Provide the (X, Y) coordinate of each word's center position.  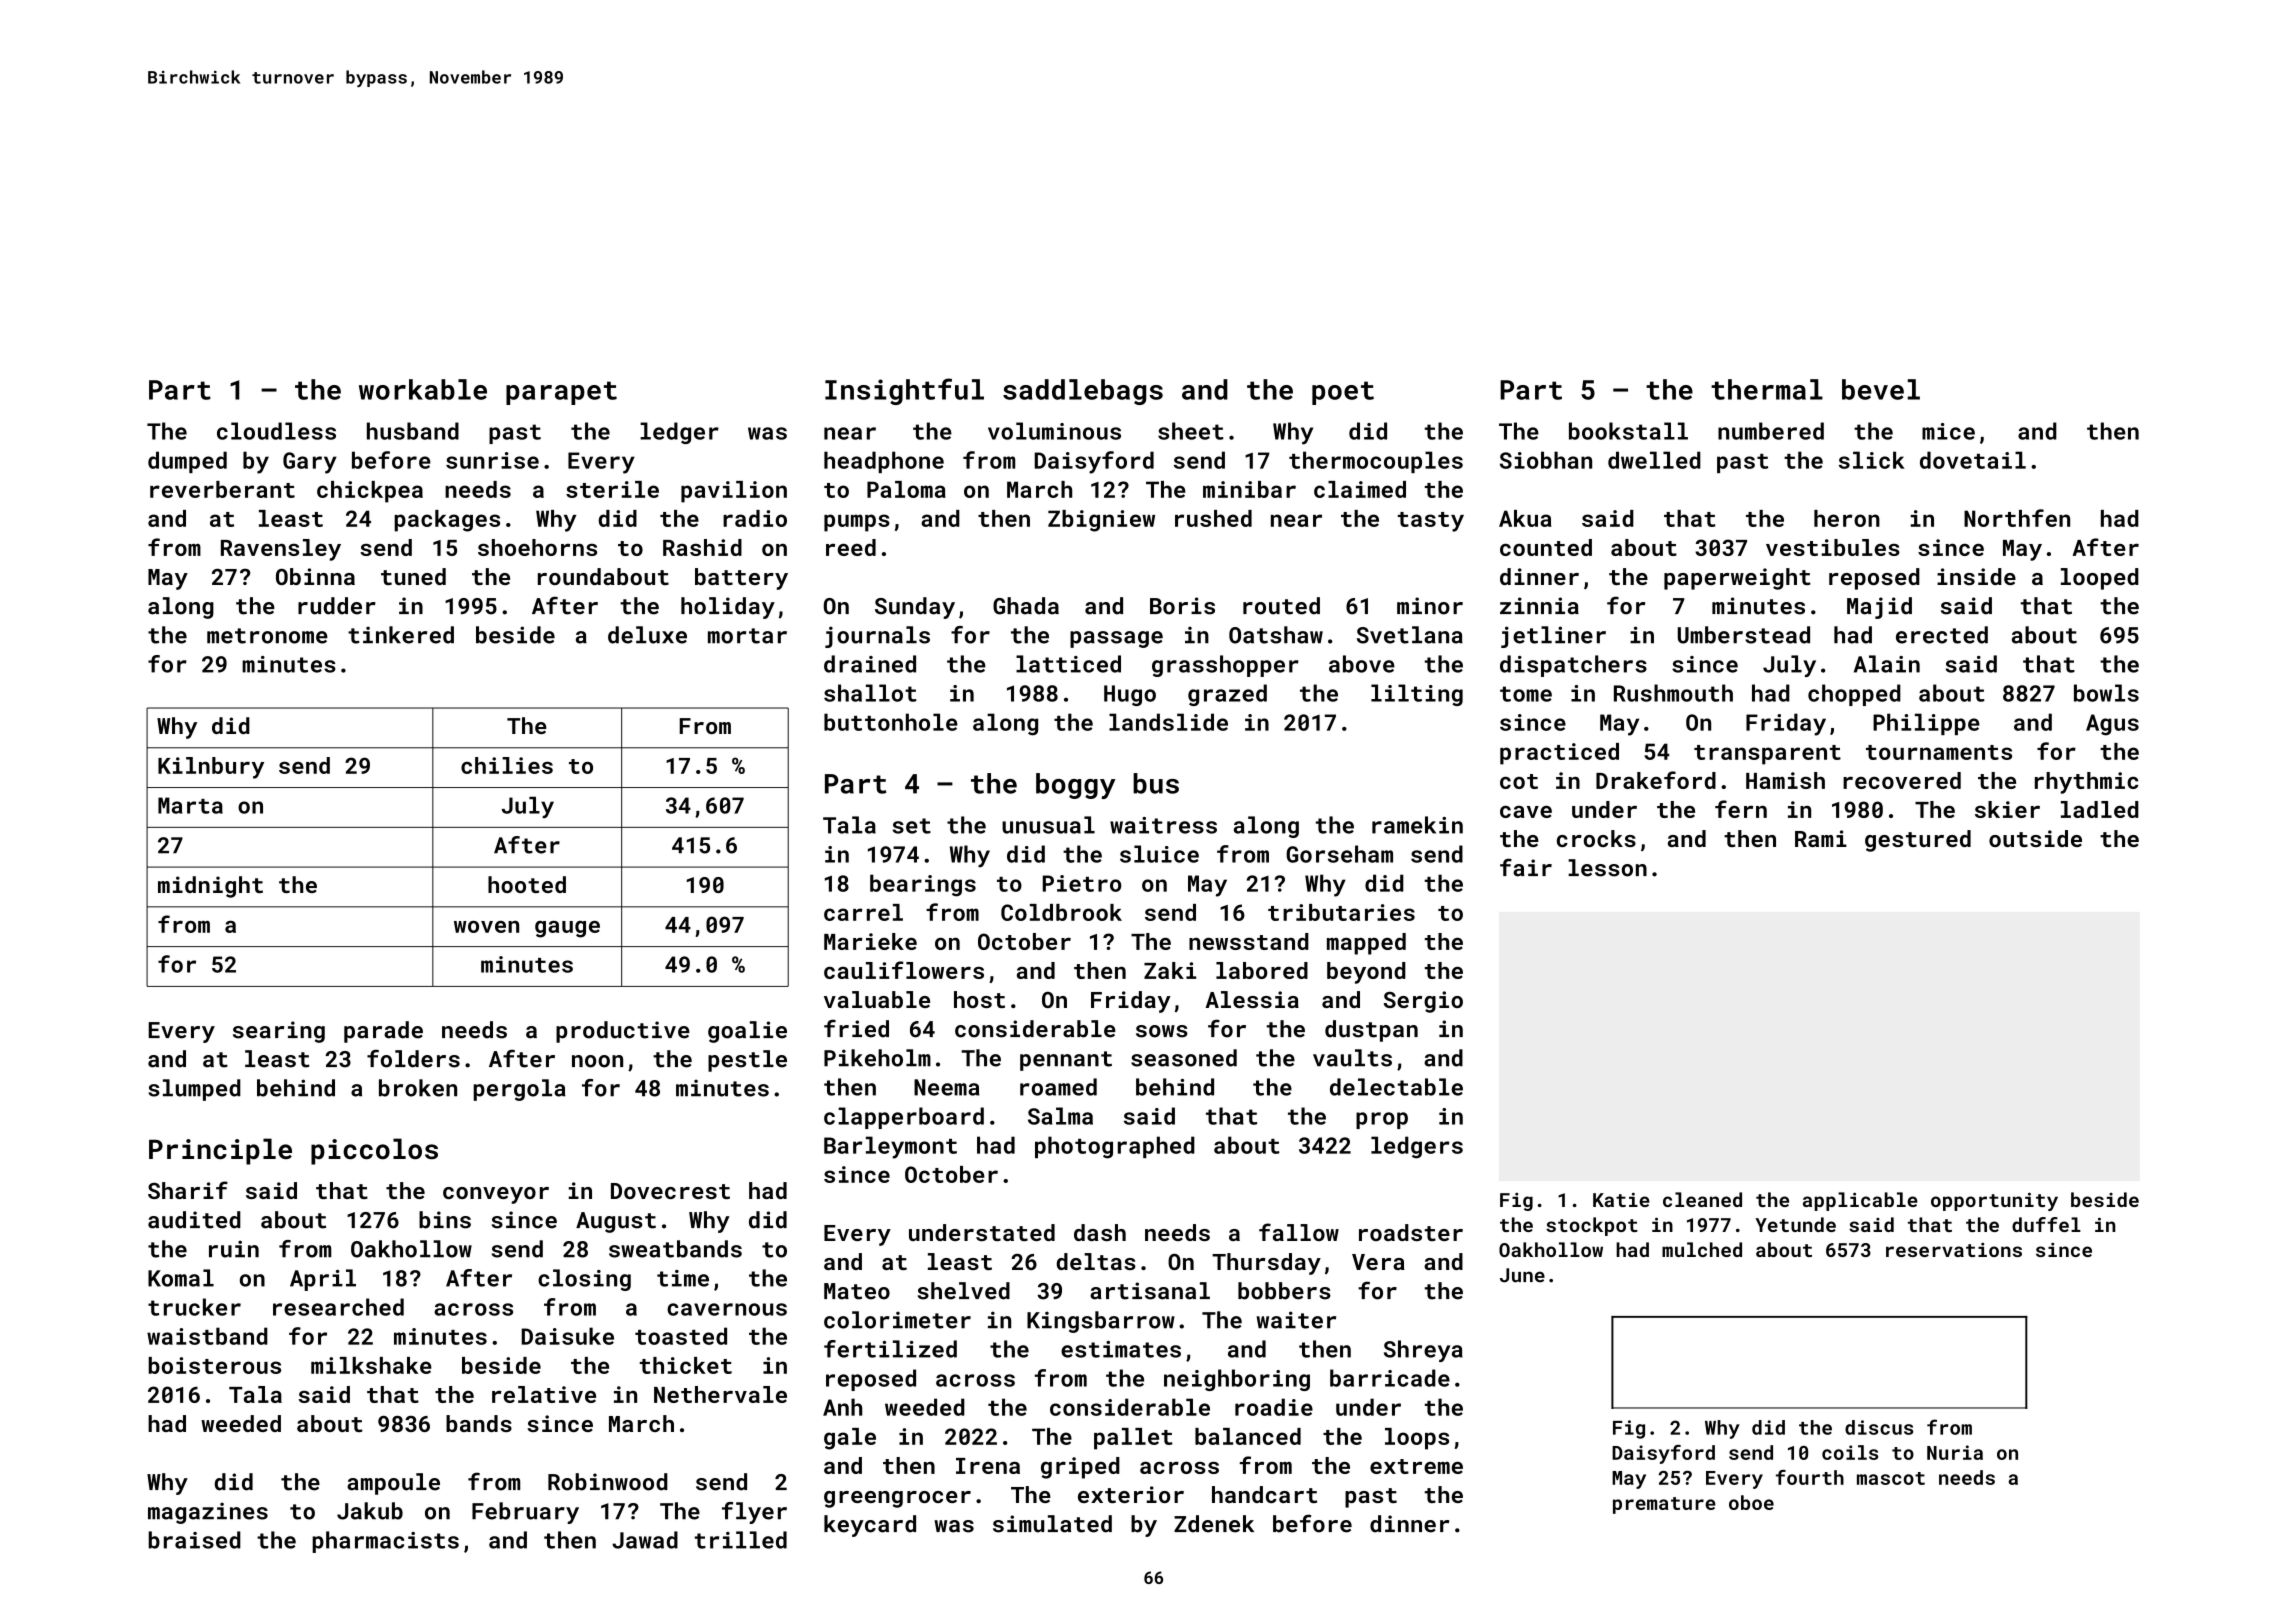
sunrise (492, 460)
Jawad (645, 1540)
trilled (741, 1540)
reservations (1954, 1250)
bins (445, 1220)
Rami (1821, 838)
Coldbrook (1061, 912)
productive (623, 1032)
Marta (190, 805)
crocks (1596, 838)
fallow (1299, 1232)
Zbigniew (1101, 521)
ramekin (1417, 825)
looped (2100, 579)
